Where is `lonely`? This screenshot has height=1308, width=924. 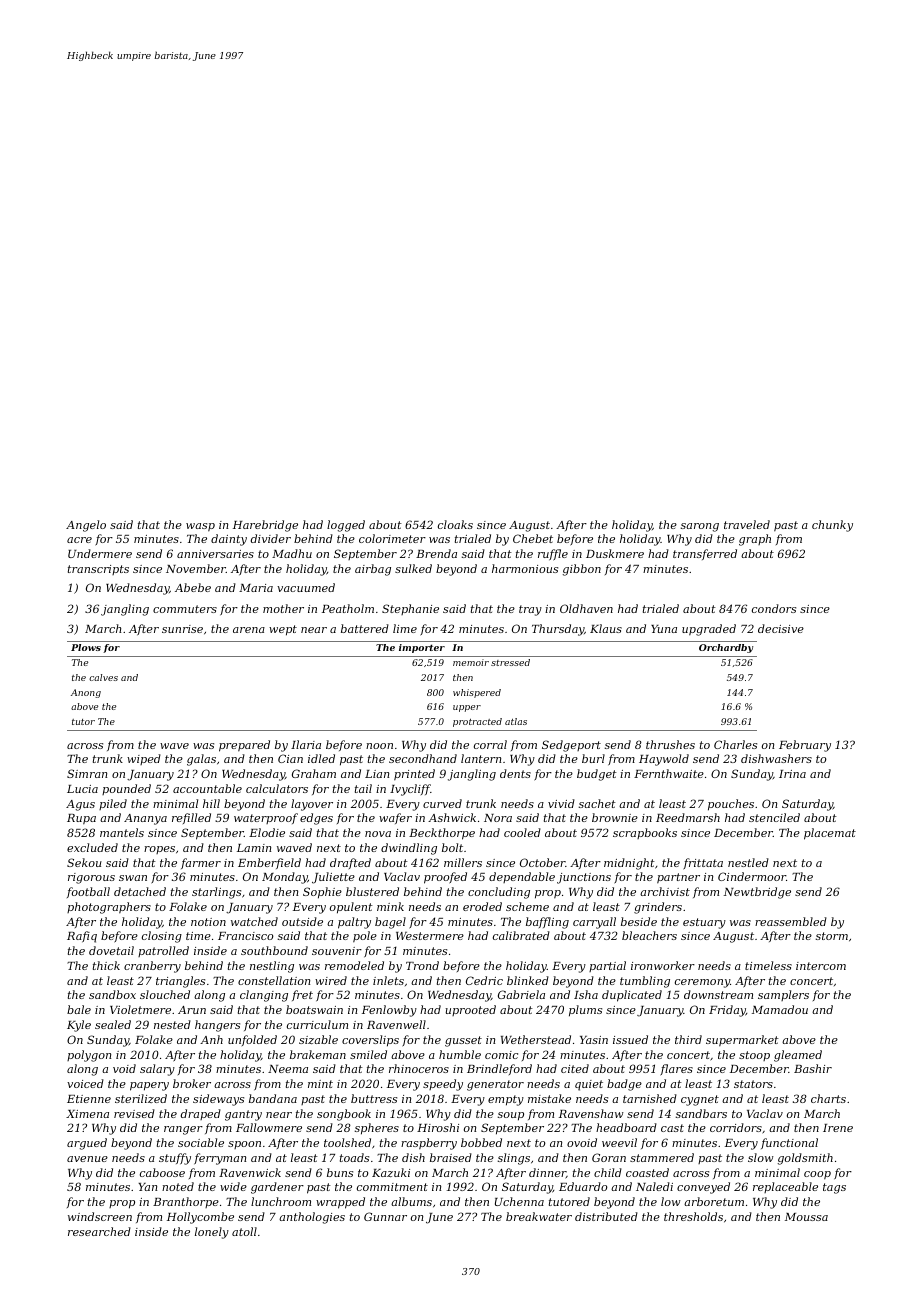
lonely is located at coordinates (212, 1233).
